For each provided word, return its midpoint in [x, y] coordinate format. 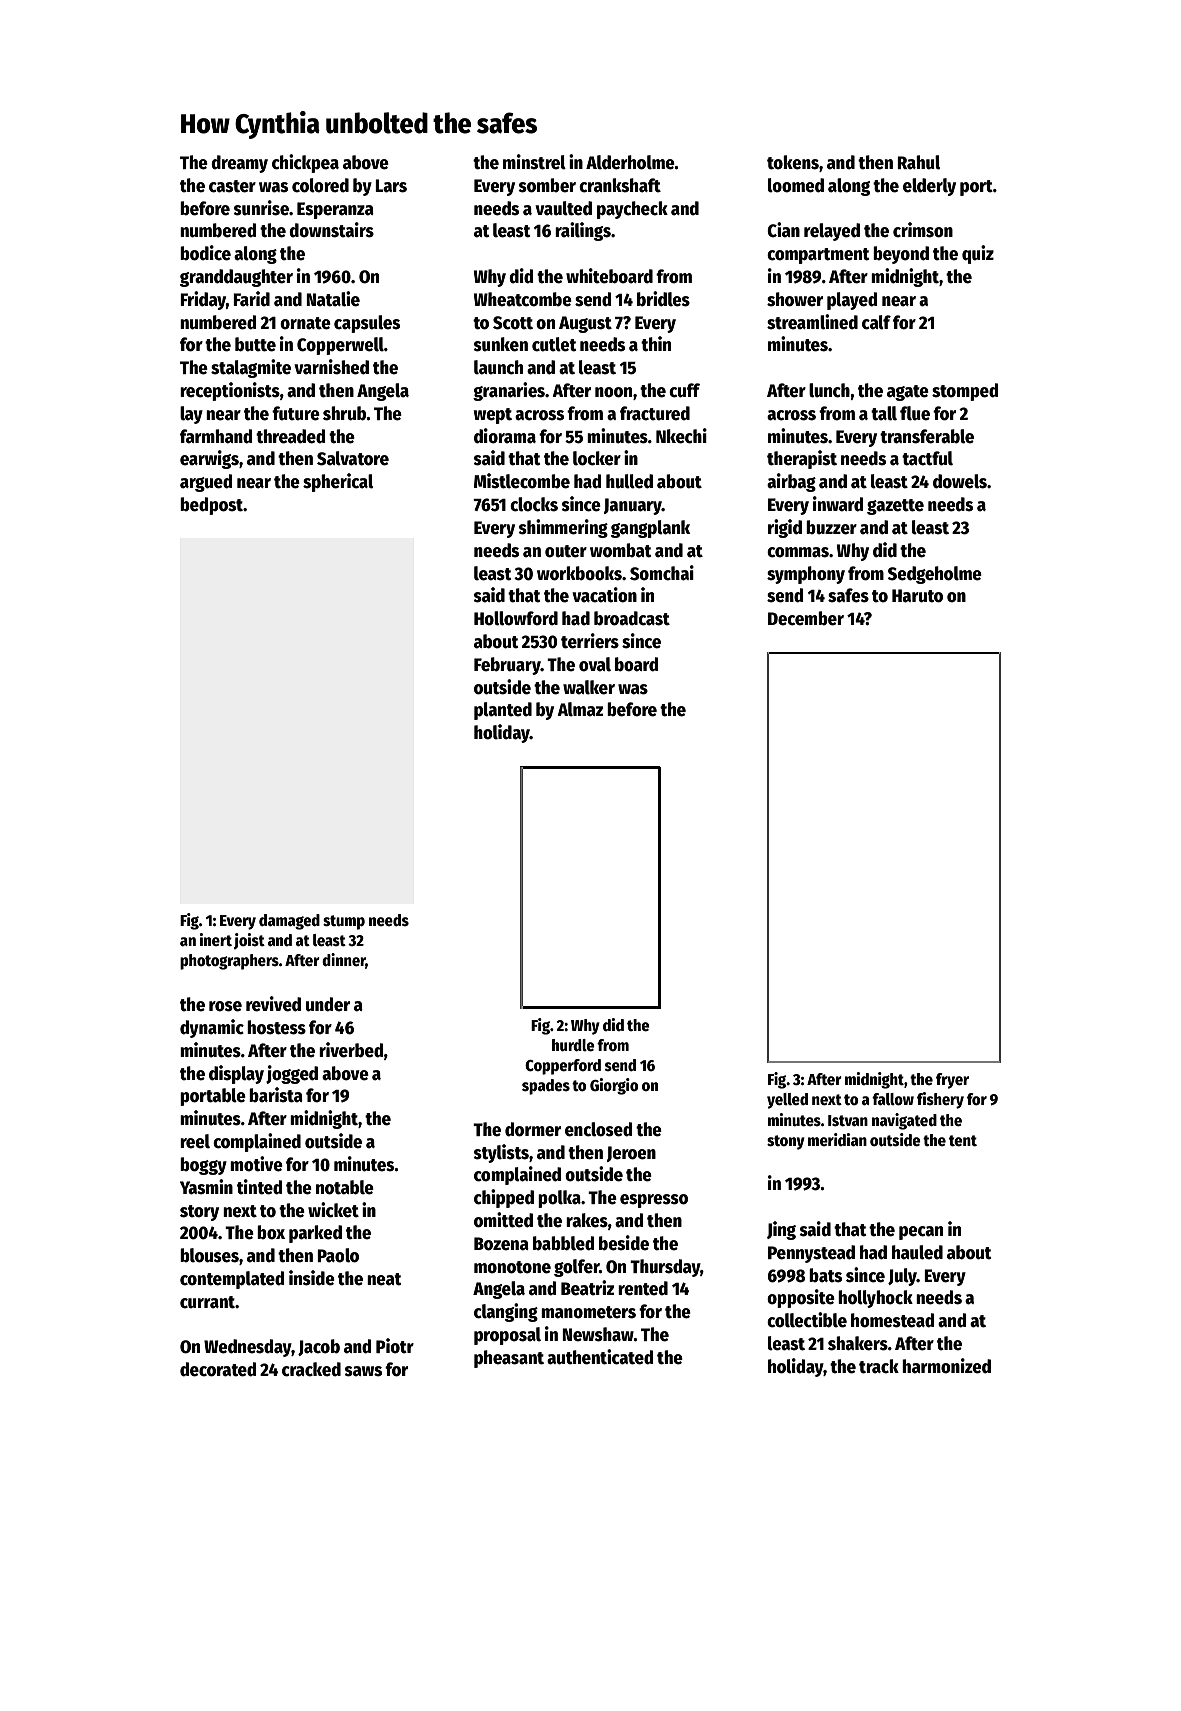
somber [547, 185]
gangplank [650, 529]
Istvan [848, 1120]
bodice [205, 253]
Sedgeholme [935, 575]
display [236, 1074]
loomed [796, 185]
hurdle [573, 1045]
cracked [311, 1369]
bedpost [212, 506]
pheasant [509, 1359]
